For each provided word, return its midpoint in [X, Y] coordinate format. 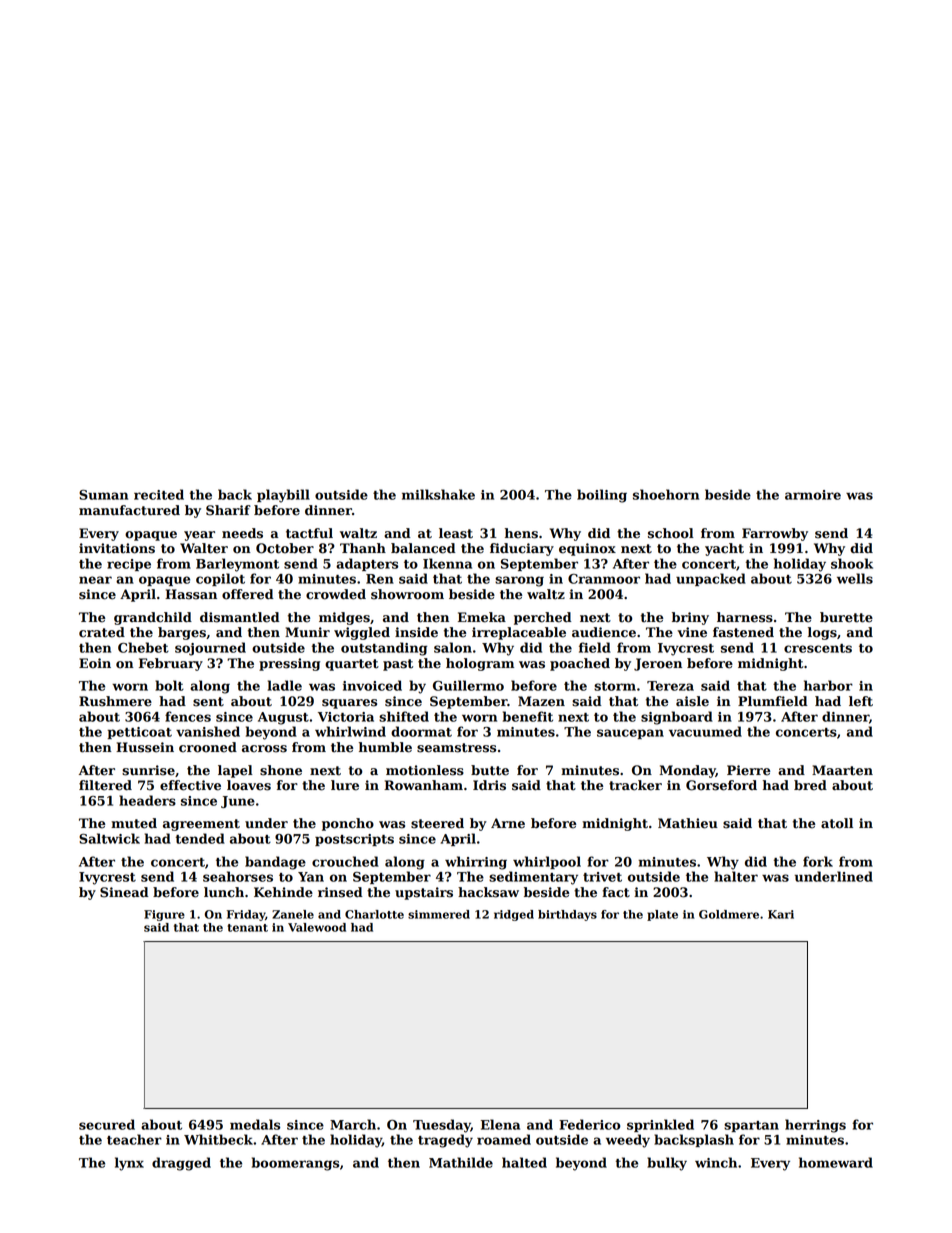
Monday [688, 771]
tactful [309, 533]
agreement [201, 825]
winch [716, 1162]
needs [242, 533]
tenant [247, 928]
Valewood [317, 927]
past [398, 665]
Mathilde [461, 1162]
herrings [815, 1126]
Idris [489, 785]
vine [692, 632]
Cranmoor [604, 579]
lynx [129, 1164]
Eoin [95, 663]
